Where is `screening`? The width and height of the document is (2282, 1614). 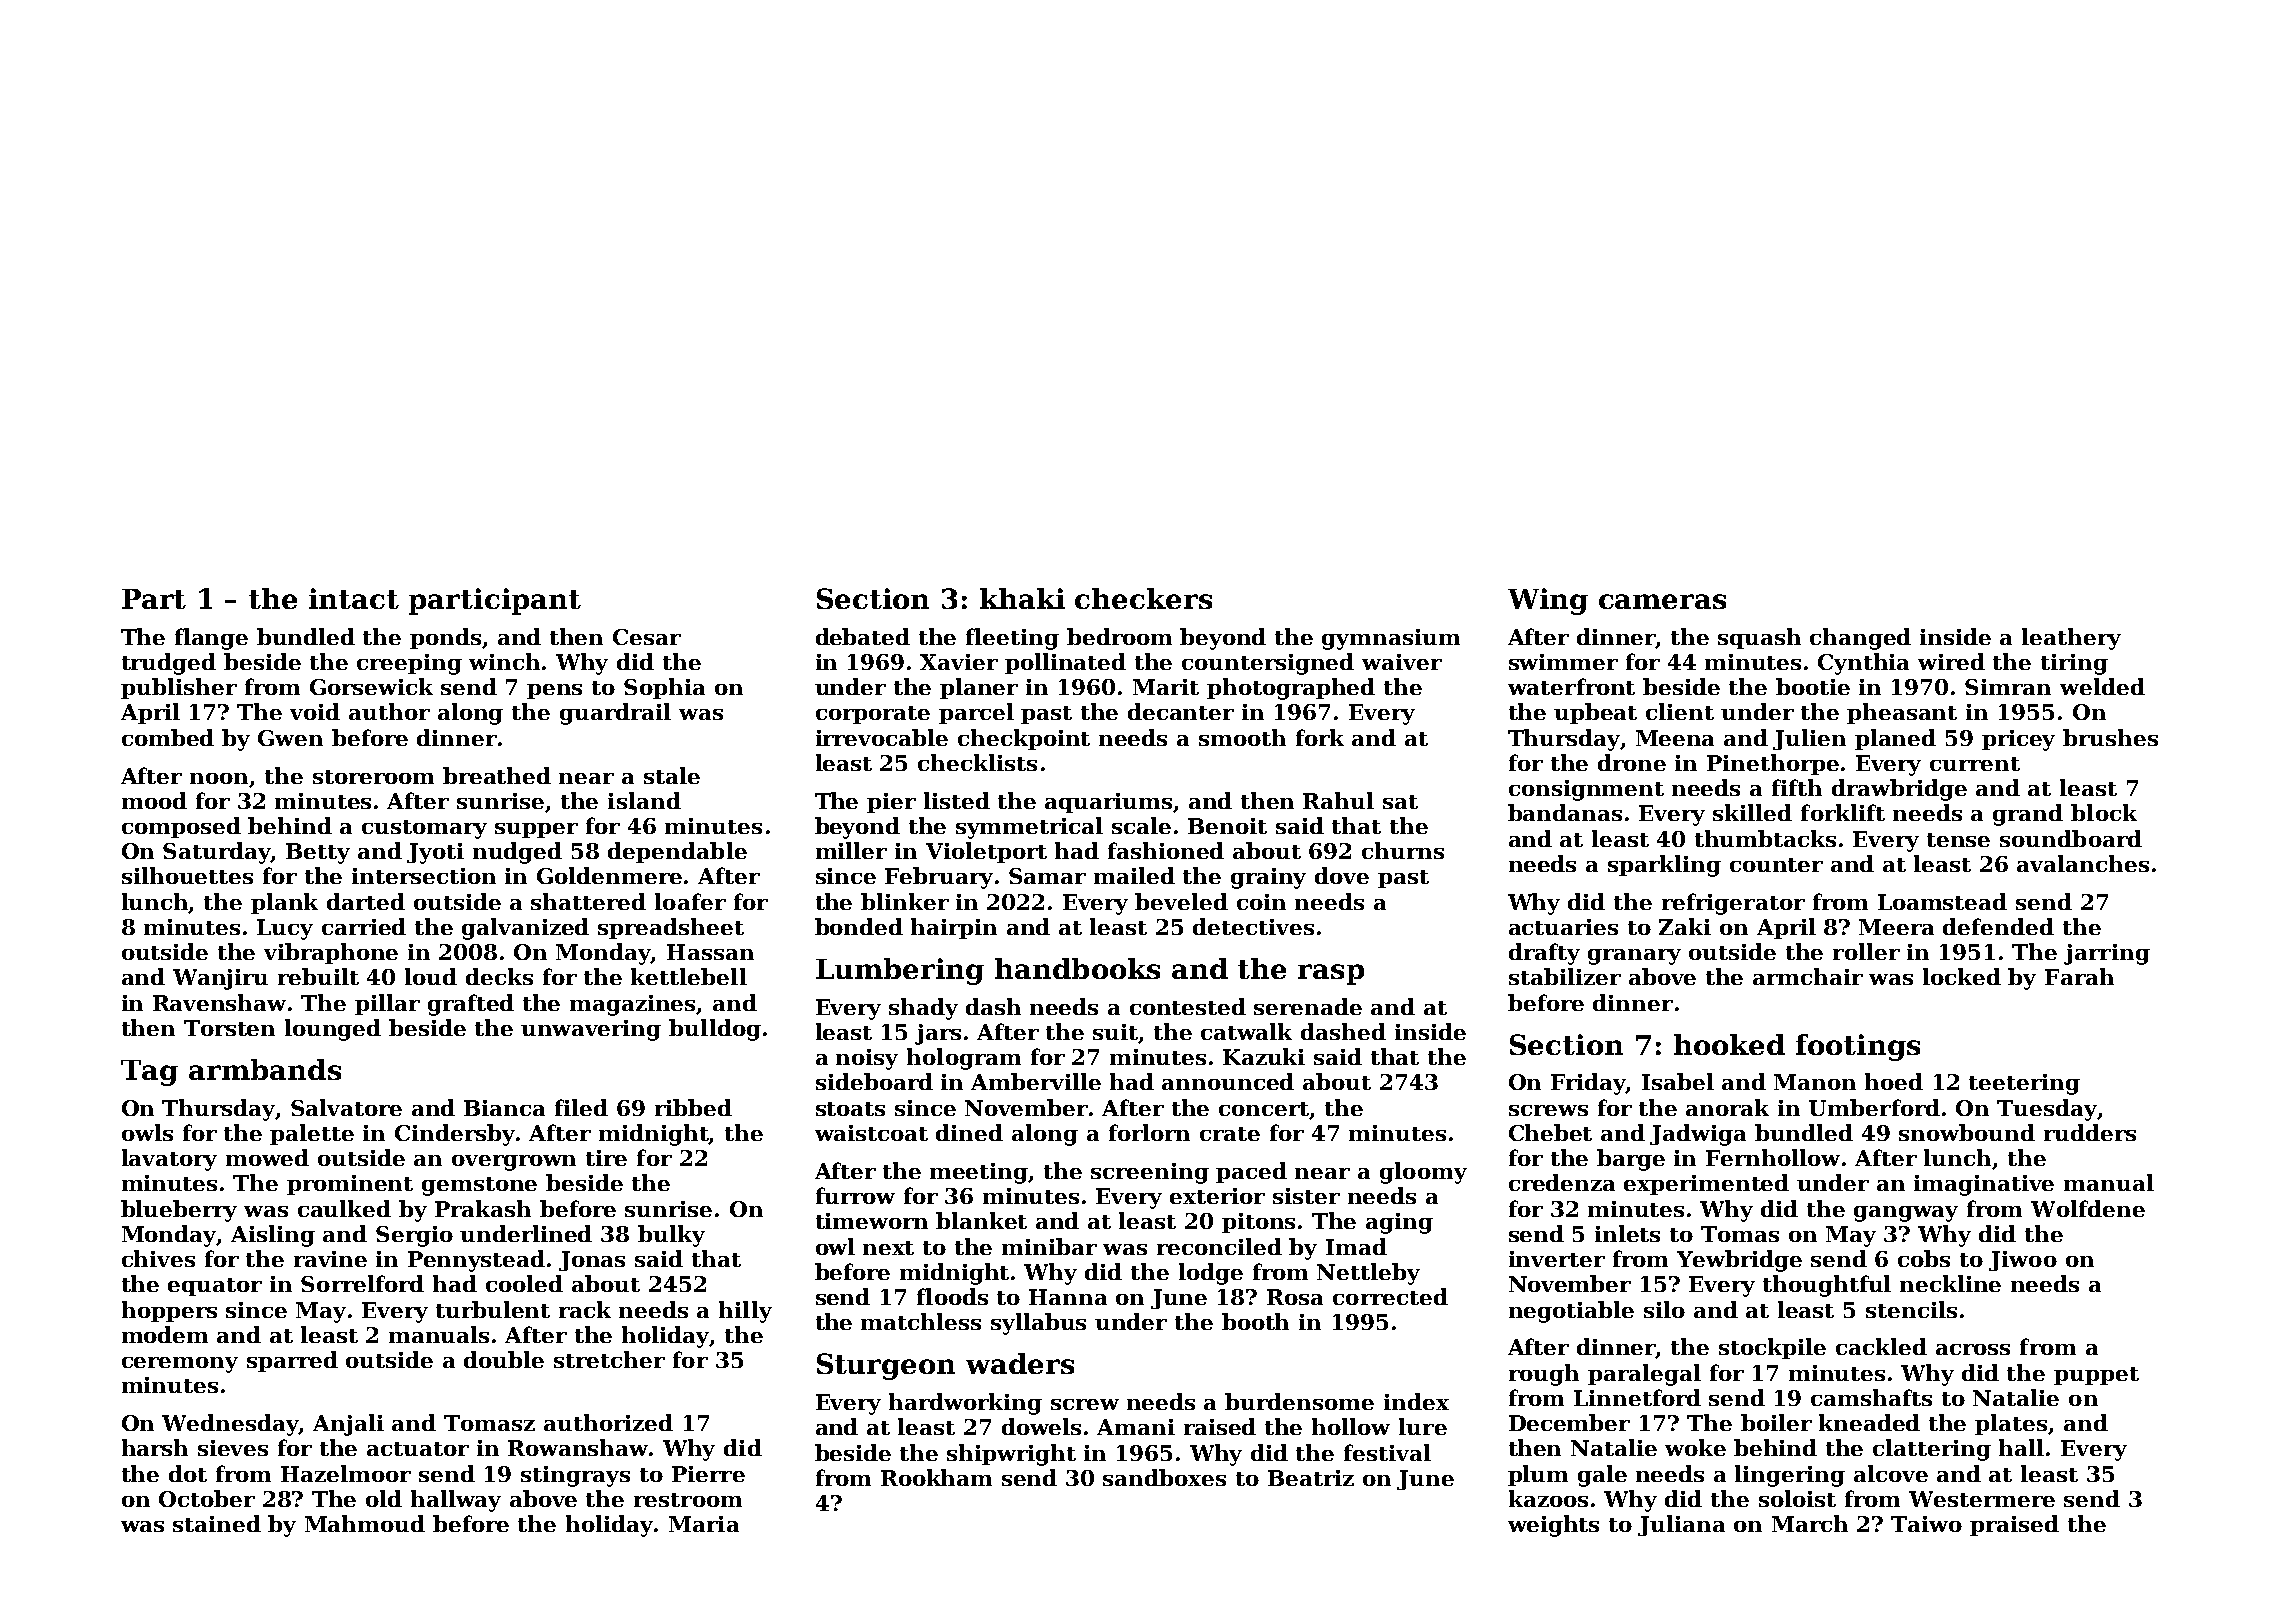
screening is located at coordinates (1150, 1173).
